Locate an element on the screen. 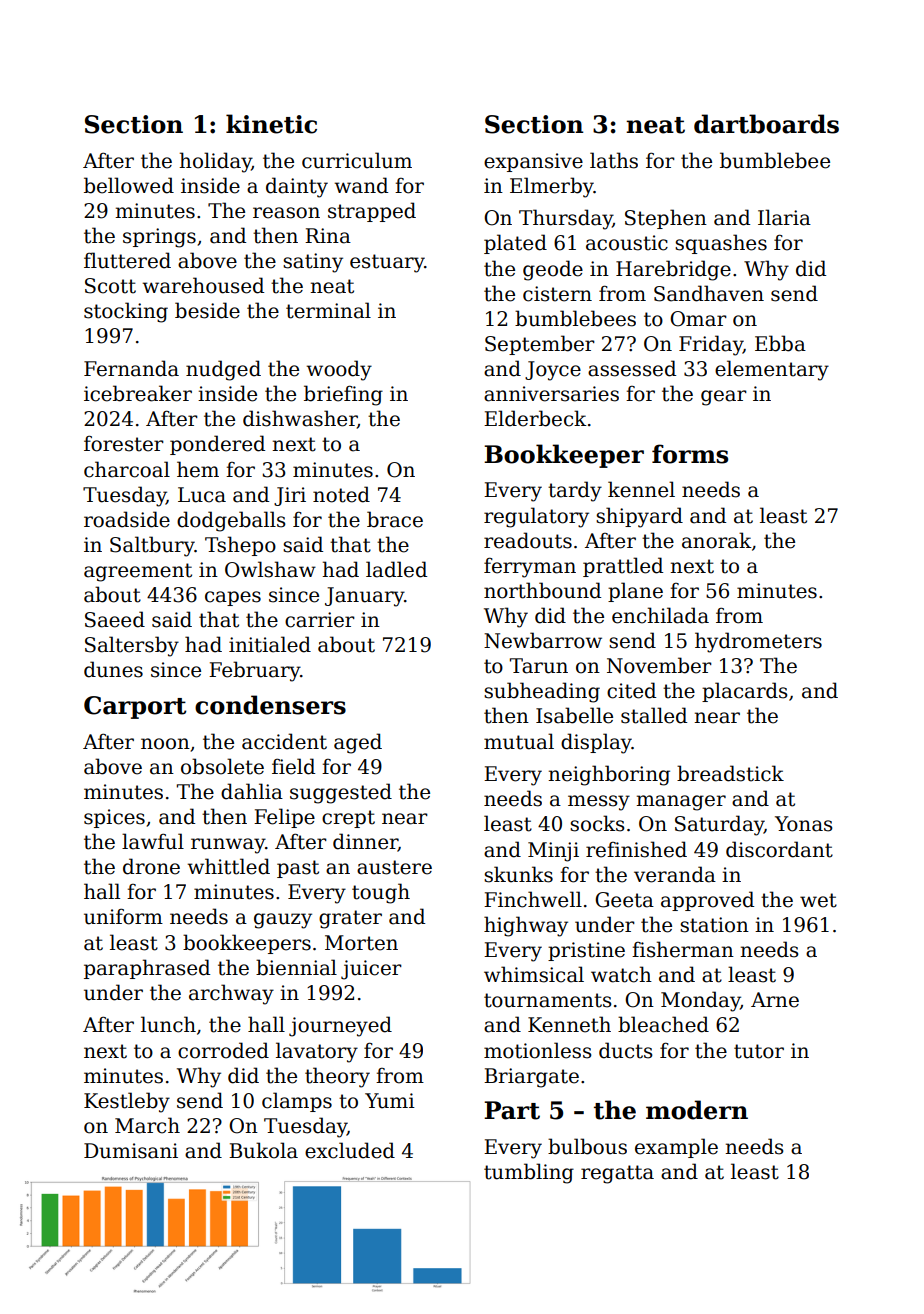  Tarun is located at coordinates (539, 666).
